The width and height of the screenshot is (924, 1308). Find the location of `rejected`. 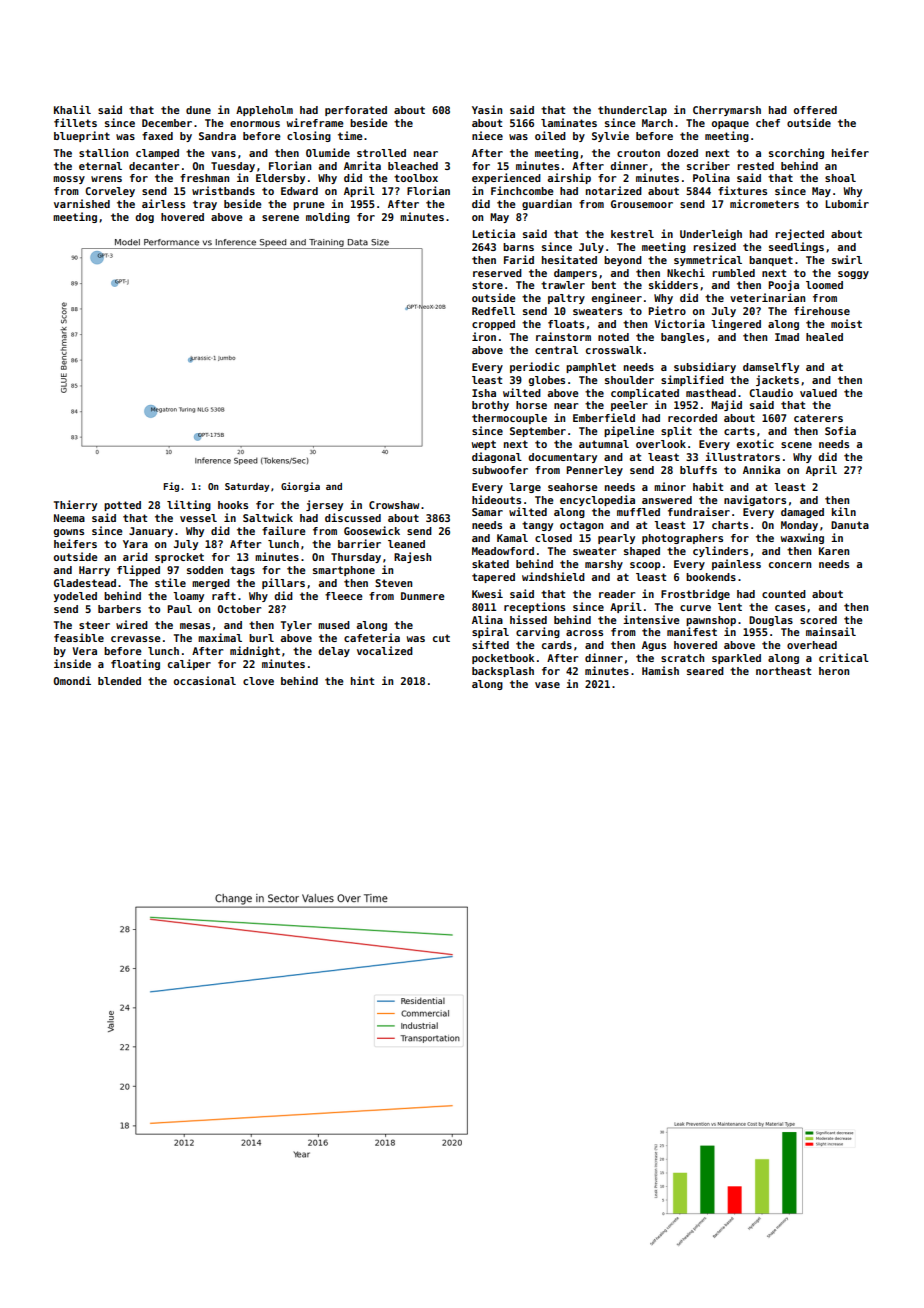

rejected is located at coordinates (799, 234).
